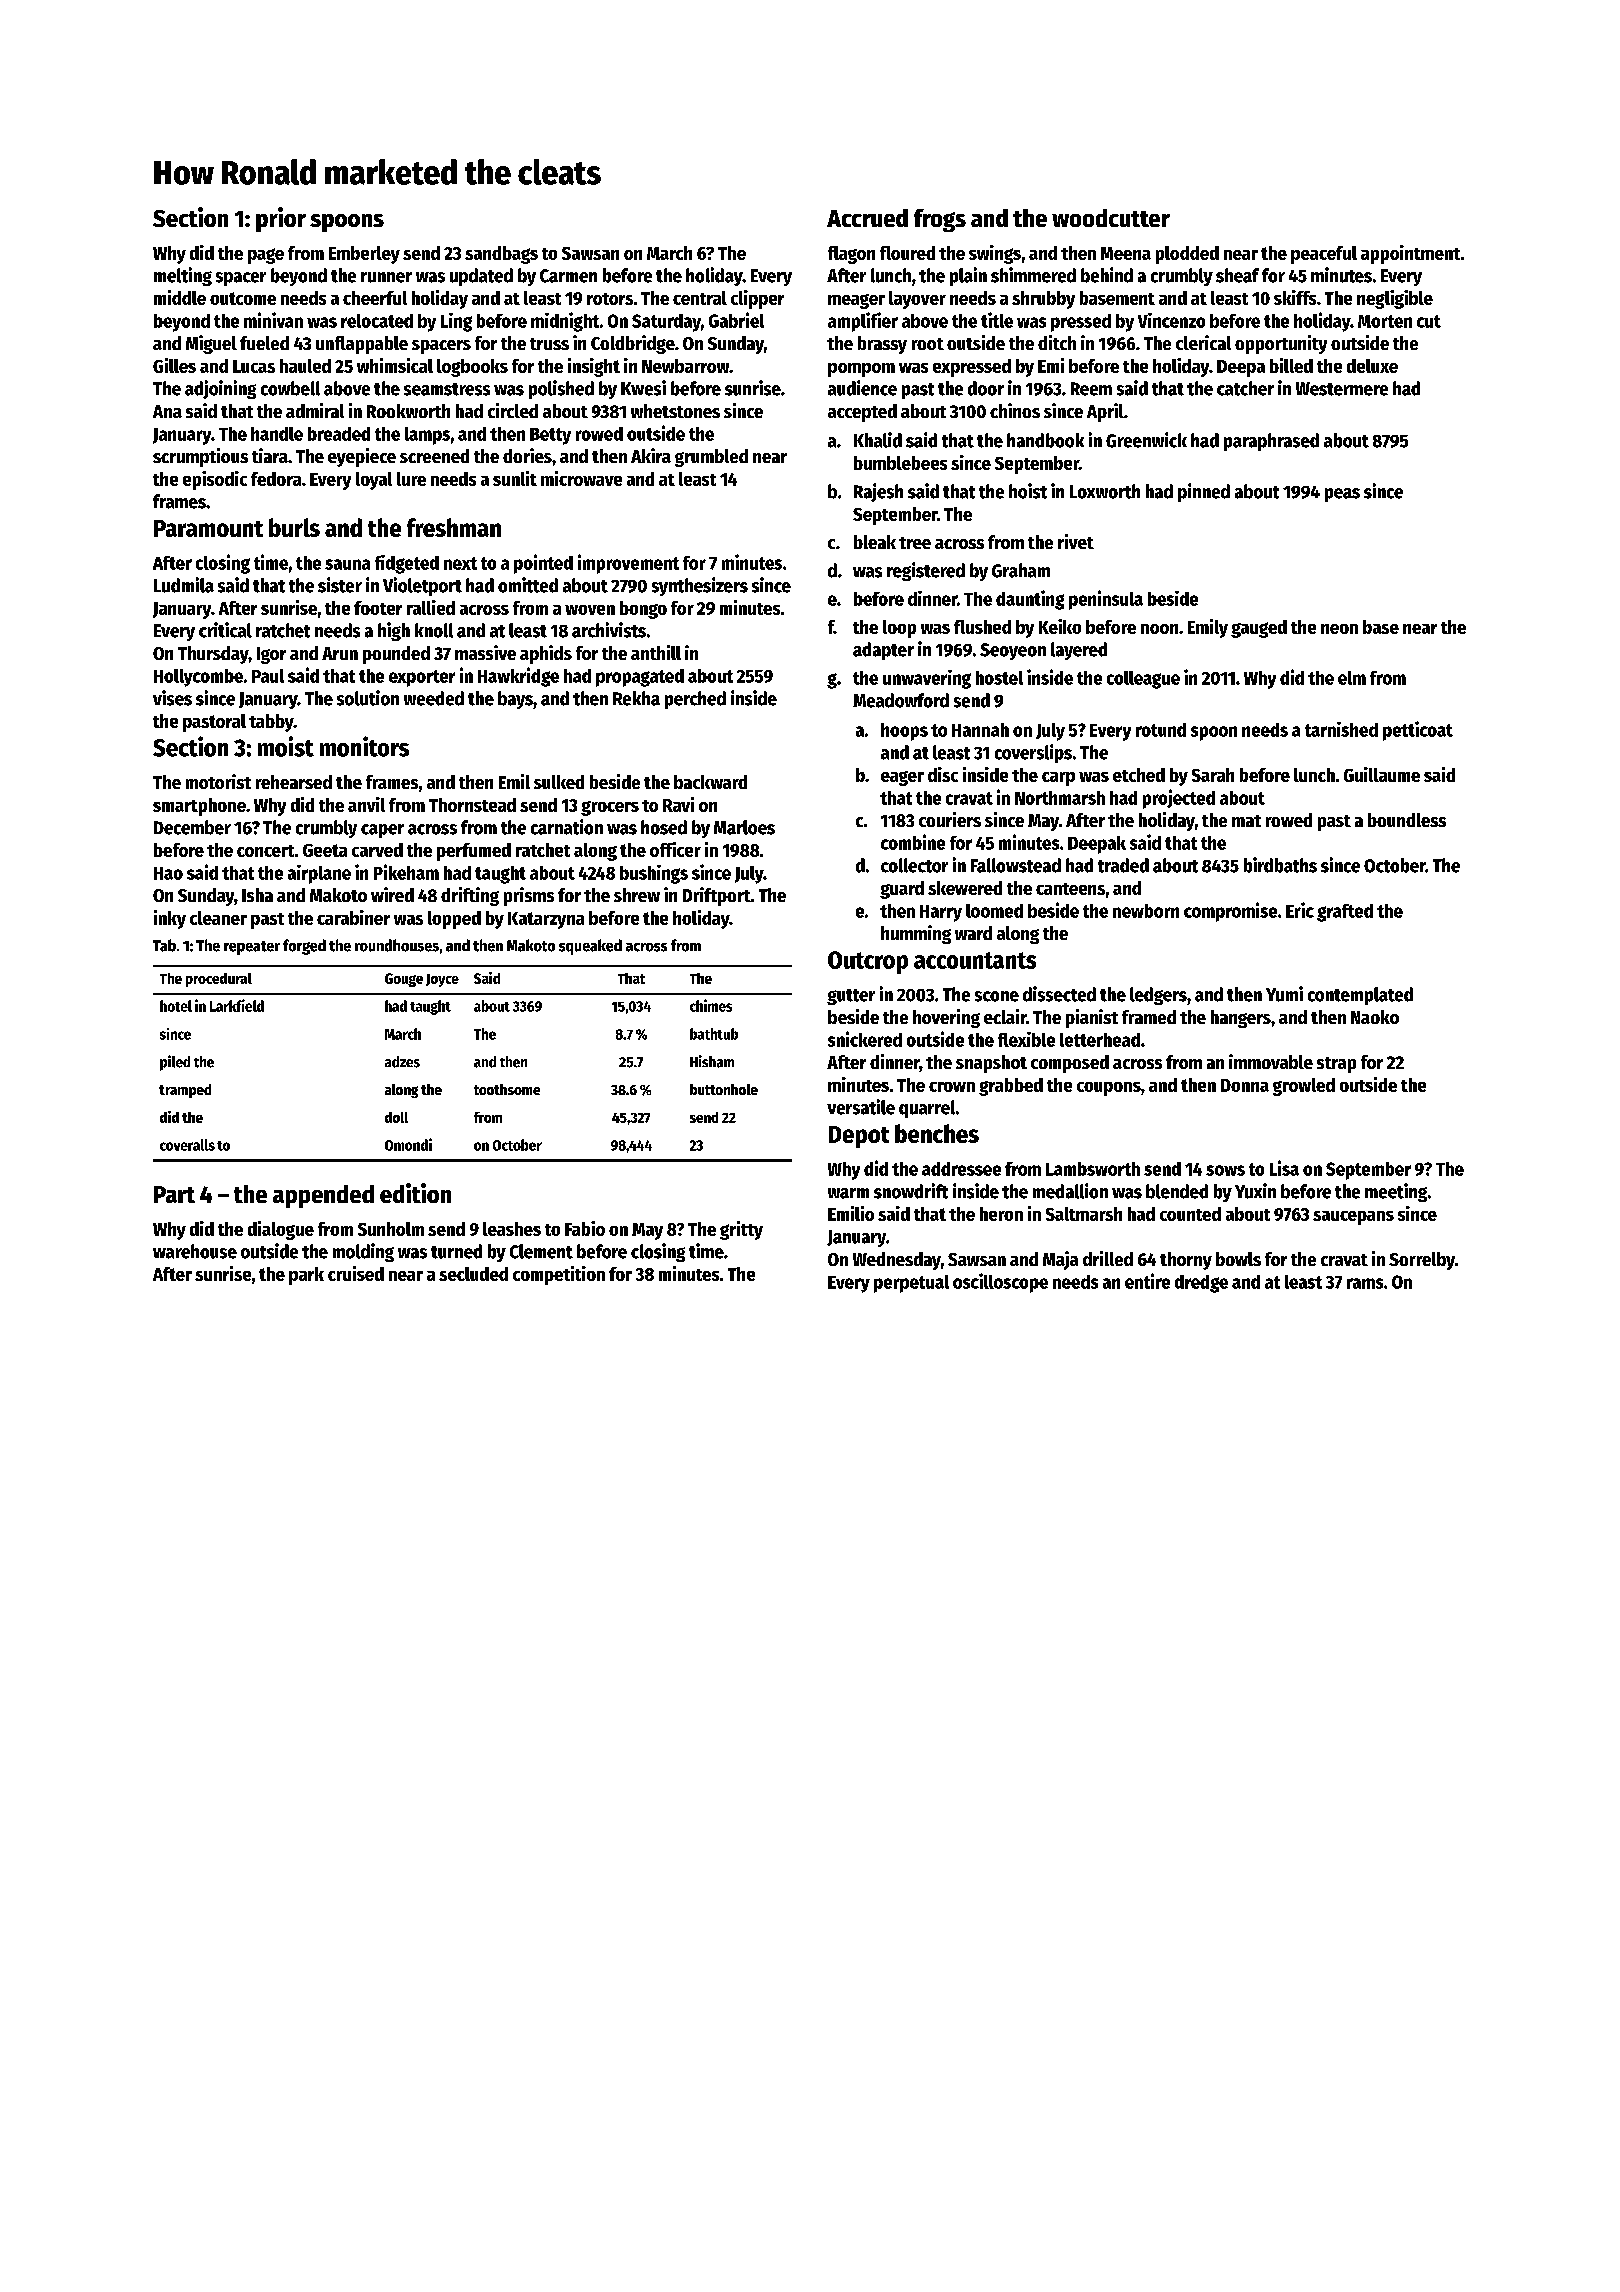 The width and height of the document is (1620, 2292). Describe the element at coordinates (174, 365) in the document. I see `Gilles` at that location.
